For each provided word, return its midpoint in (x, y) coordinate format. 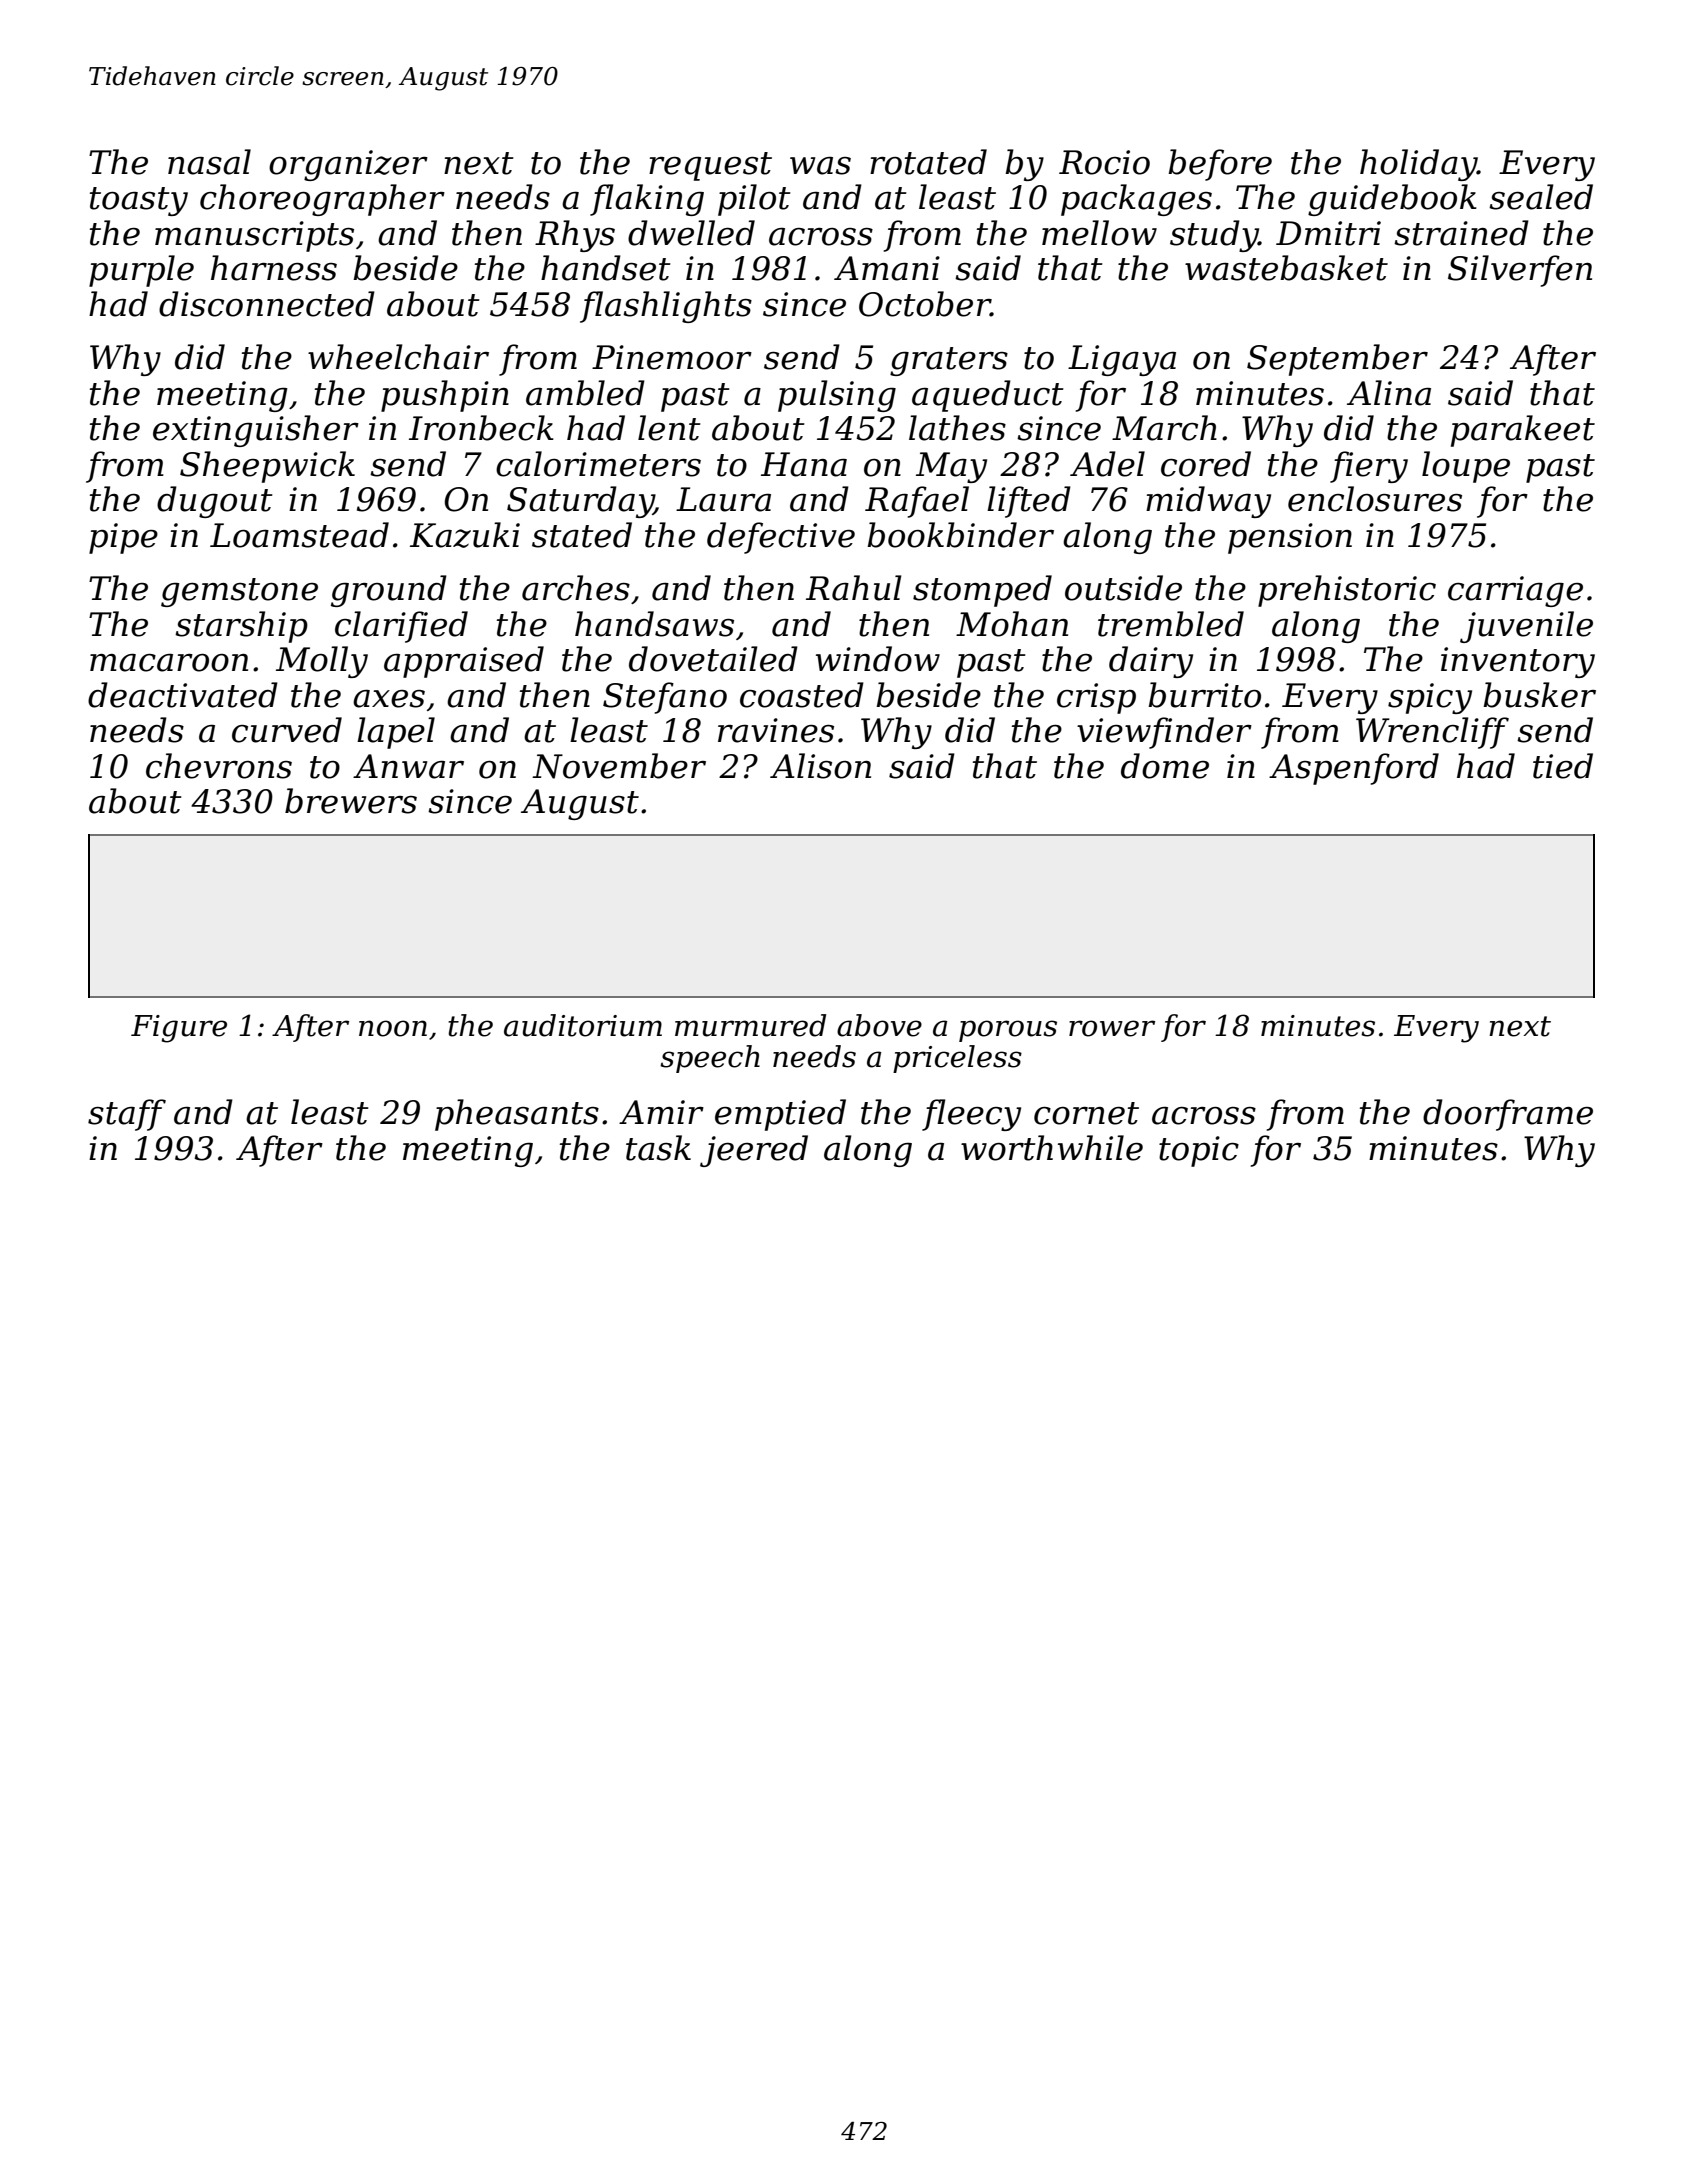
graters (949, 361)
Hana (804, 464)
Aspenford (1354, 769)
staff (127, 1115)
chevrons (219, 766)
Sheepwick (267, 467)
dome (1165, 766)
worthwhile (1052, 1148)
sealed (1541, 197)
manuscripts (254, 236)
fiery (1369, 467)
